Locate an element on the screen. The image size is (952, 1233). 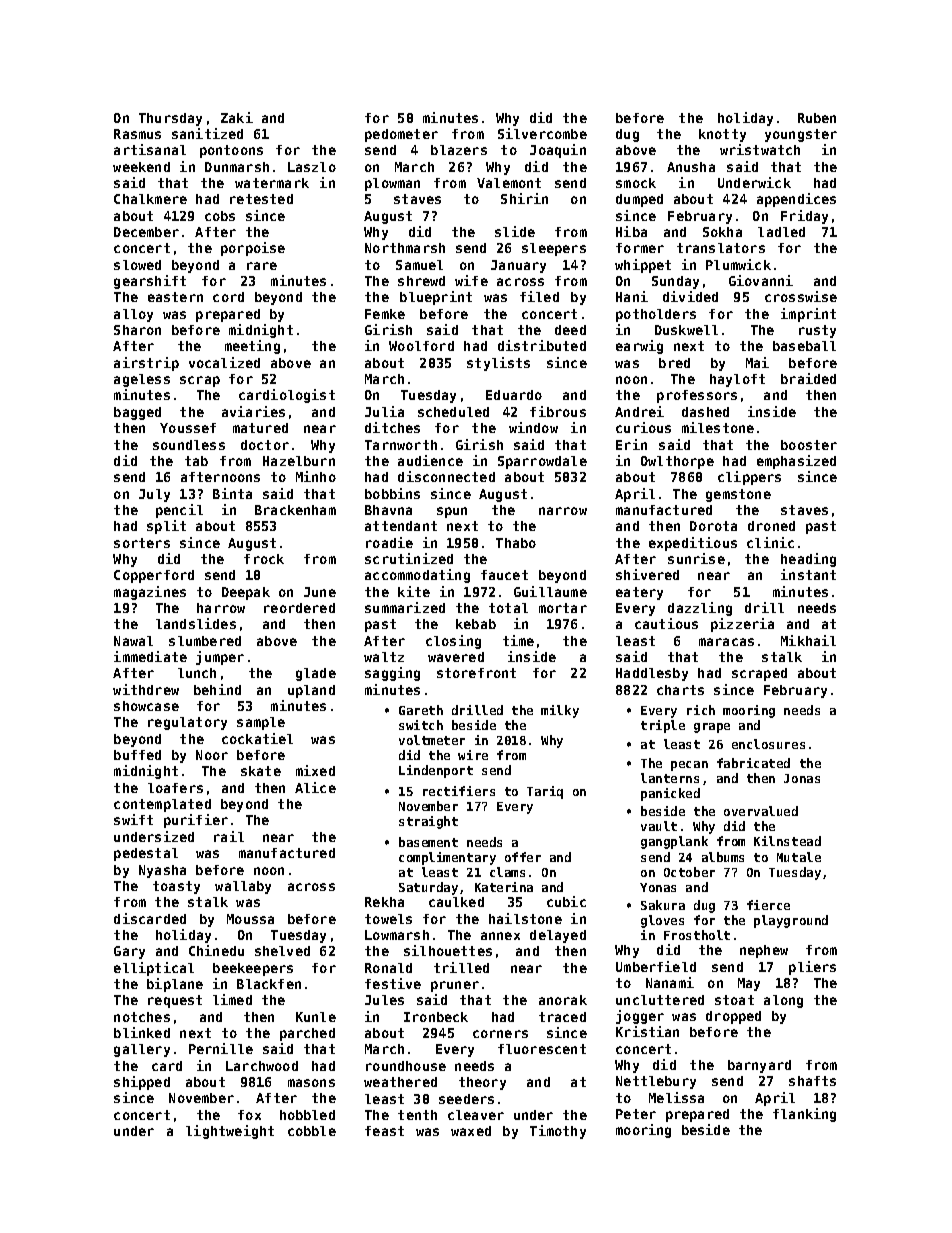
Owlthorpe is located at coordinates (677, 462).
